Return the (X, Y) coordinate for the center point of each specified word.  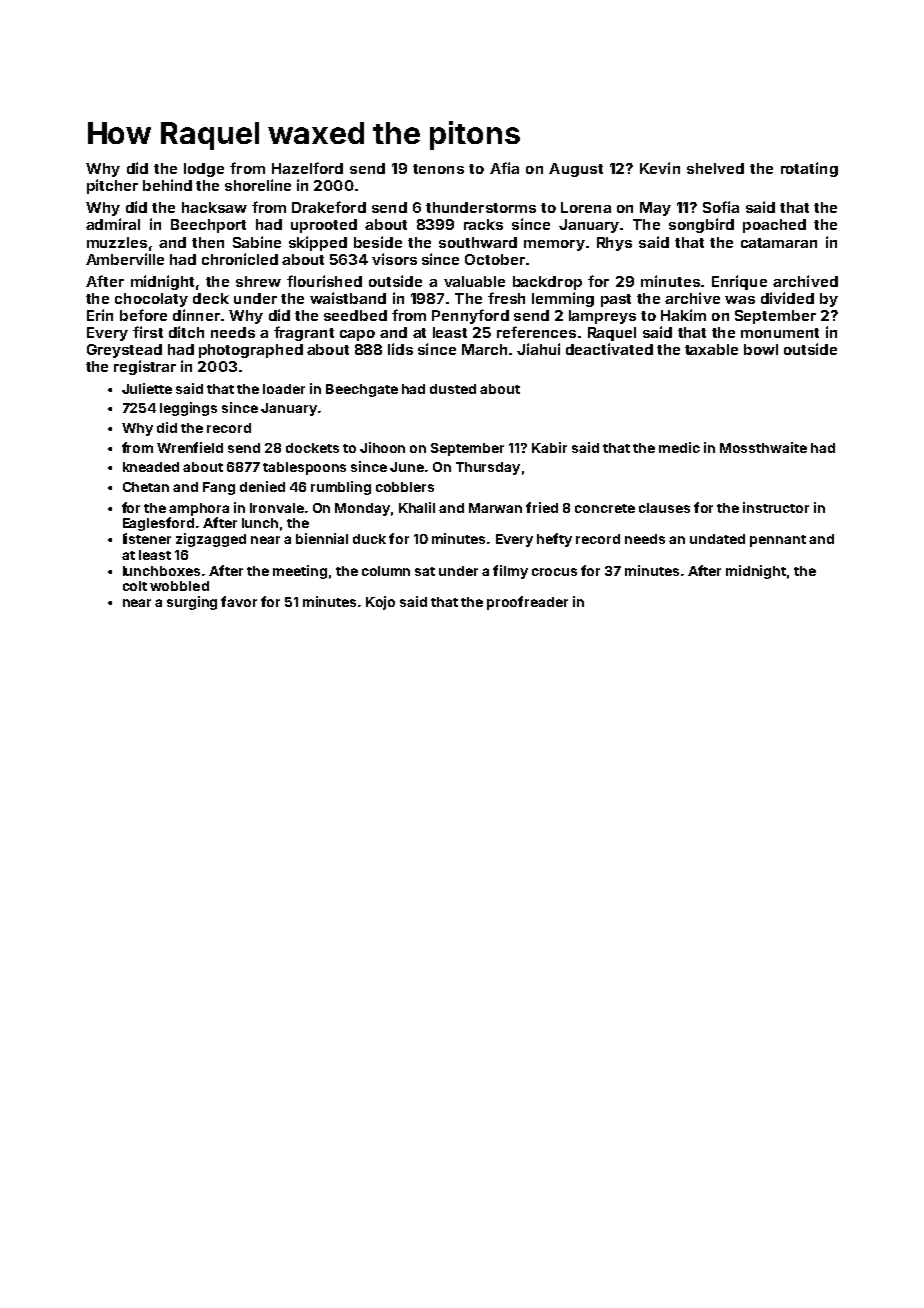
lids (400, 349)
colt (135, 586)
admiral (113, 224)
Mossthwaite (763, 447)
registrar (145, 367)
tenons (438, 169)
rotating (809, 169)
